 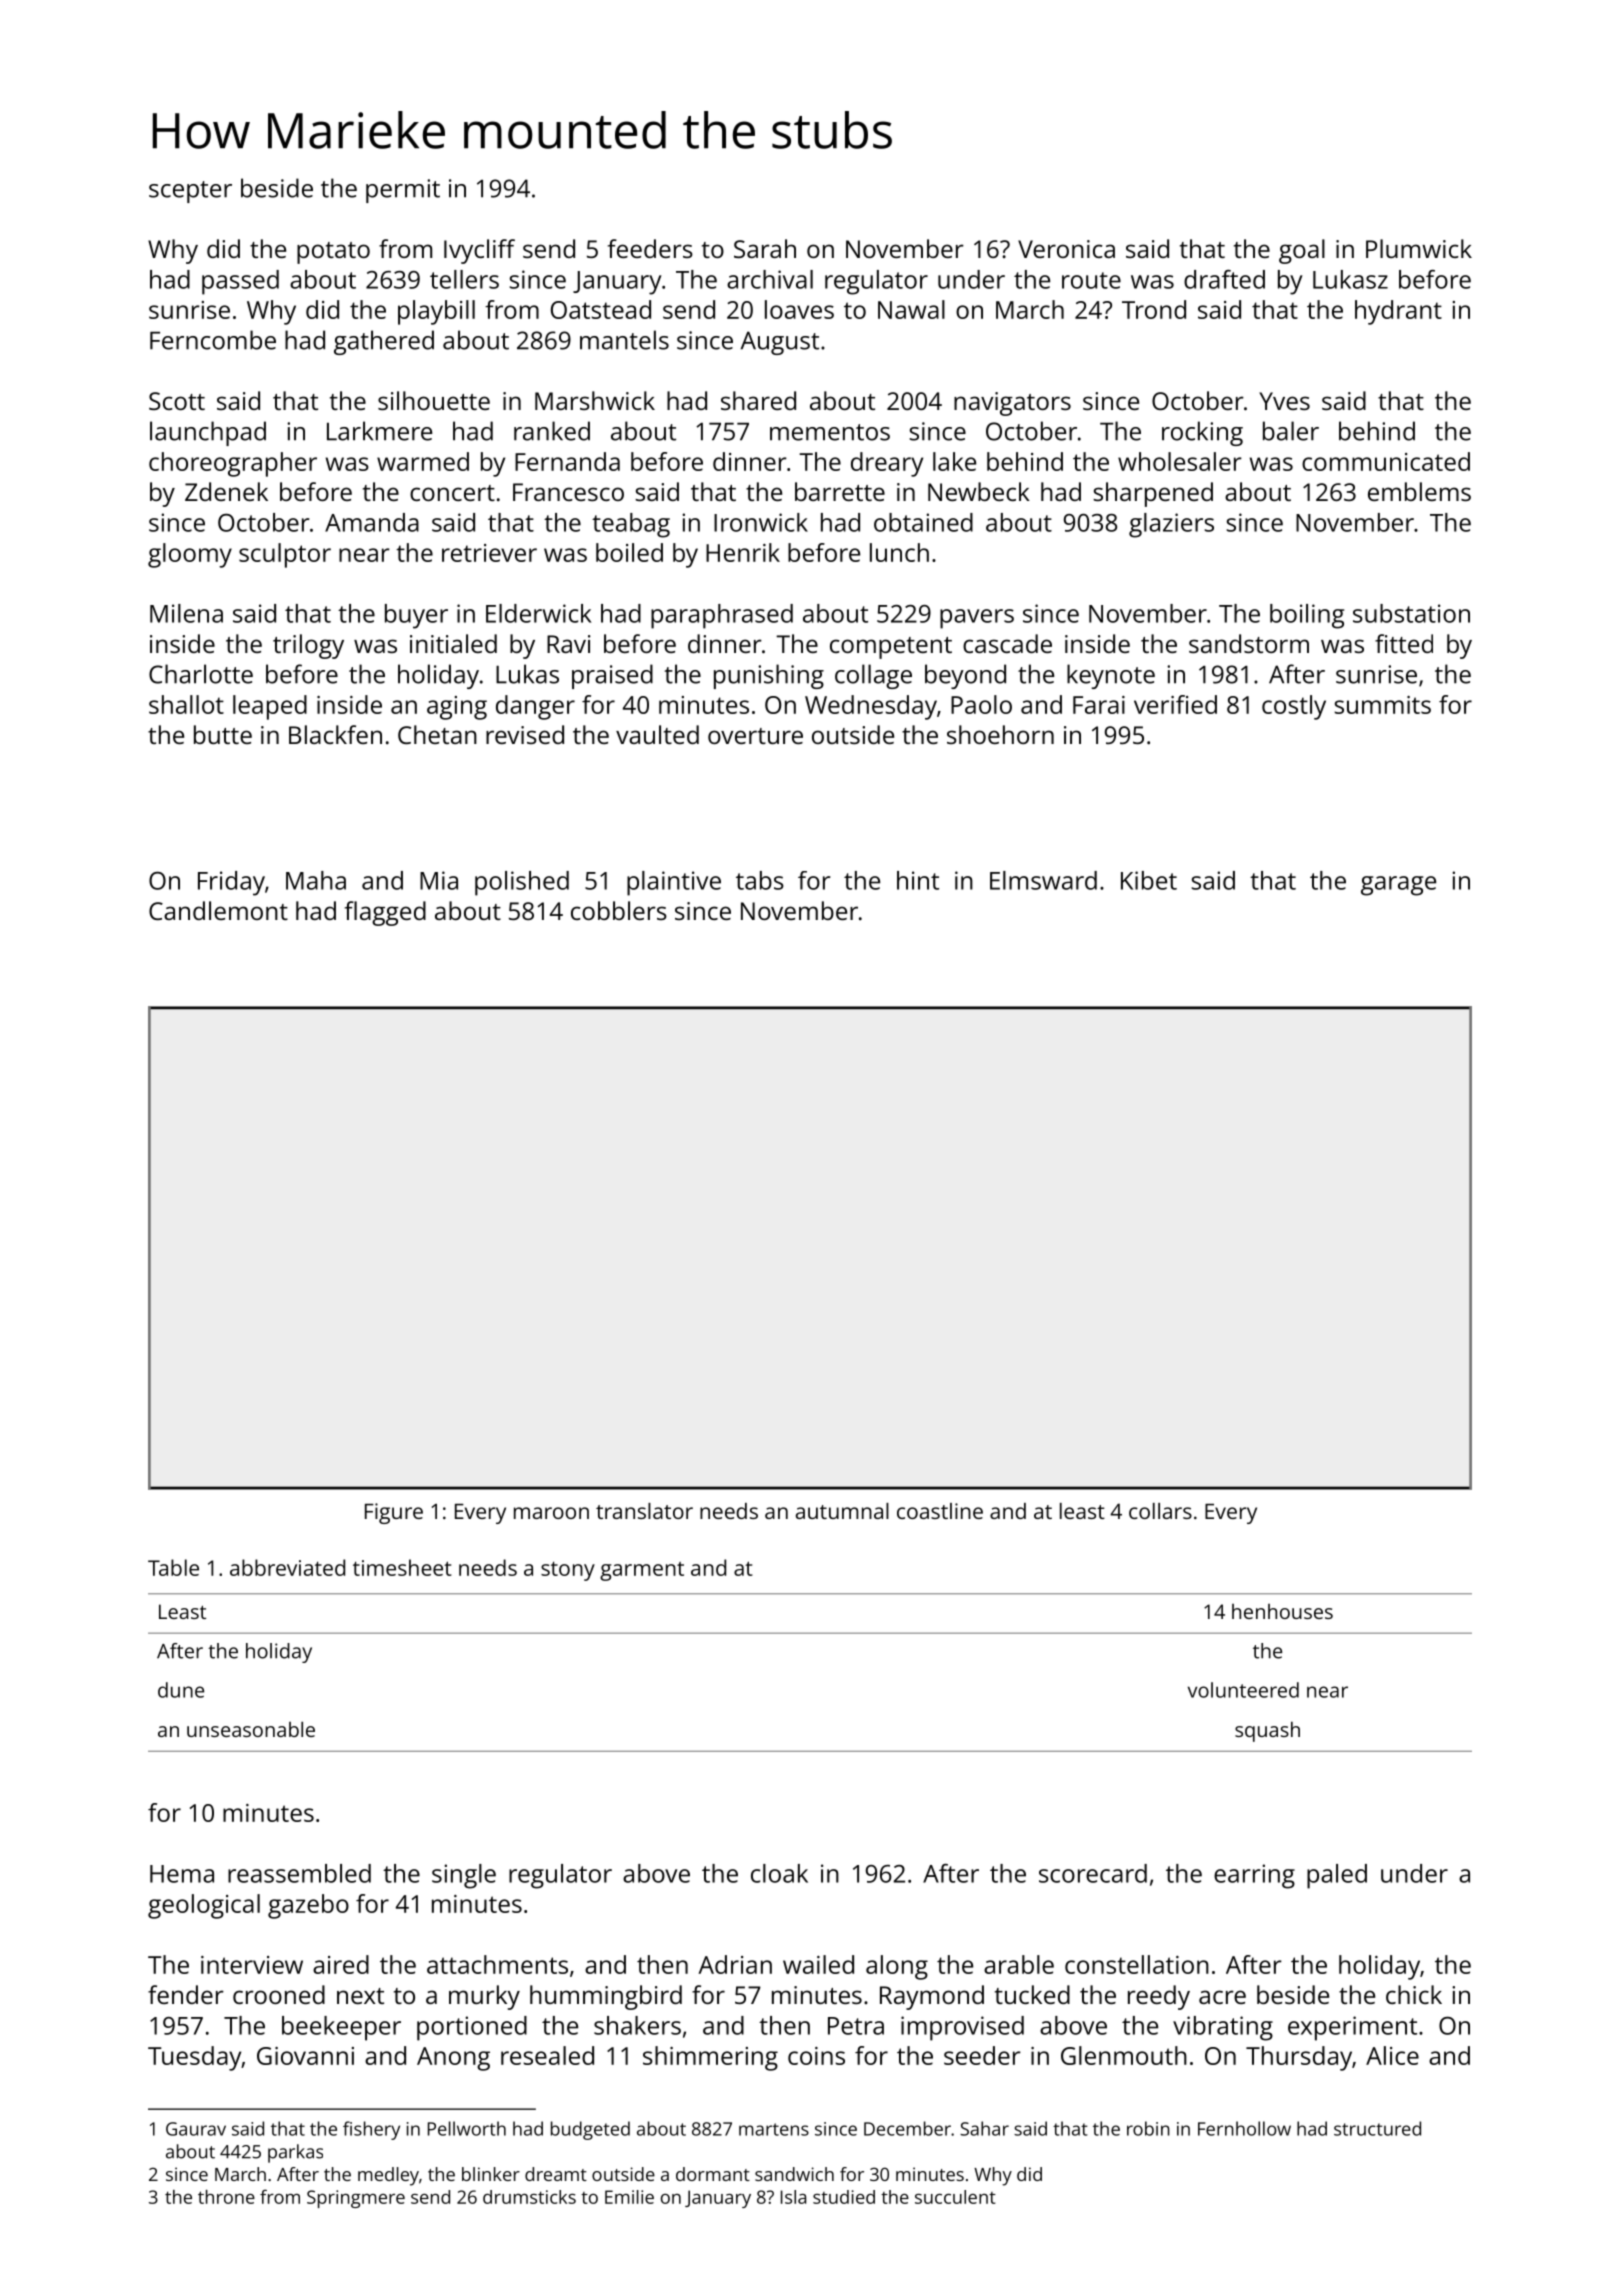 I want to click on Figure, so click(x=394, y=1513).
